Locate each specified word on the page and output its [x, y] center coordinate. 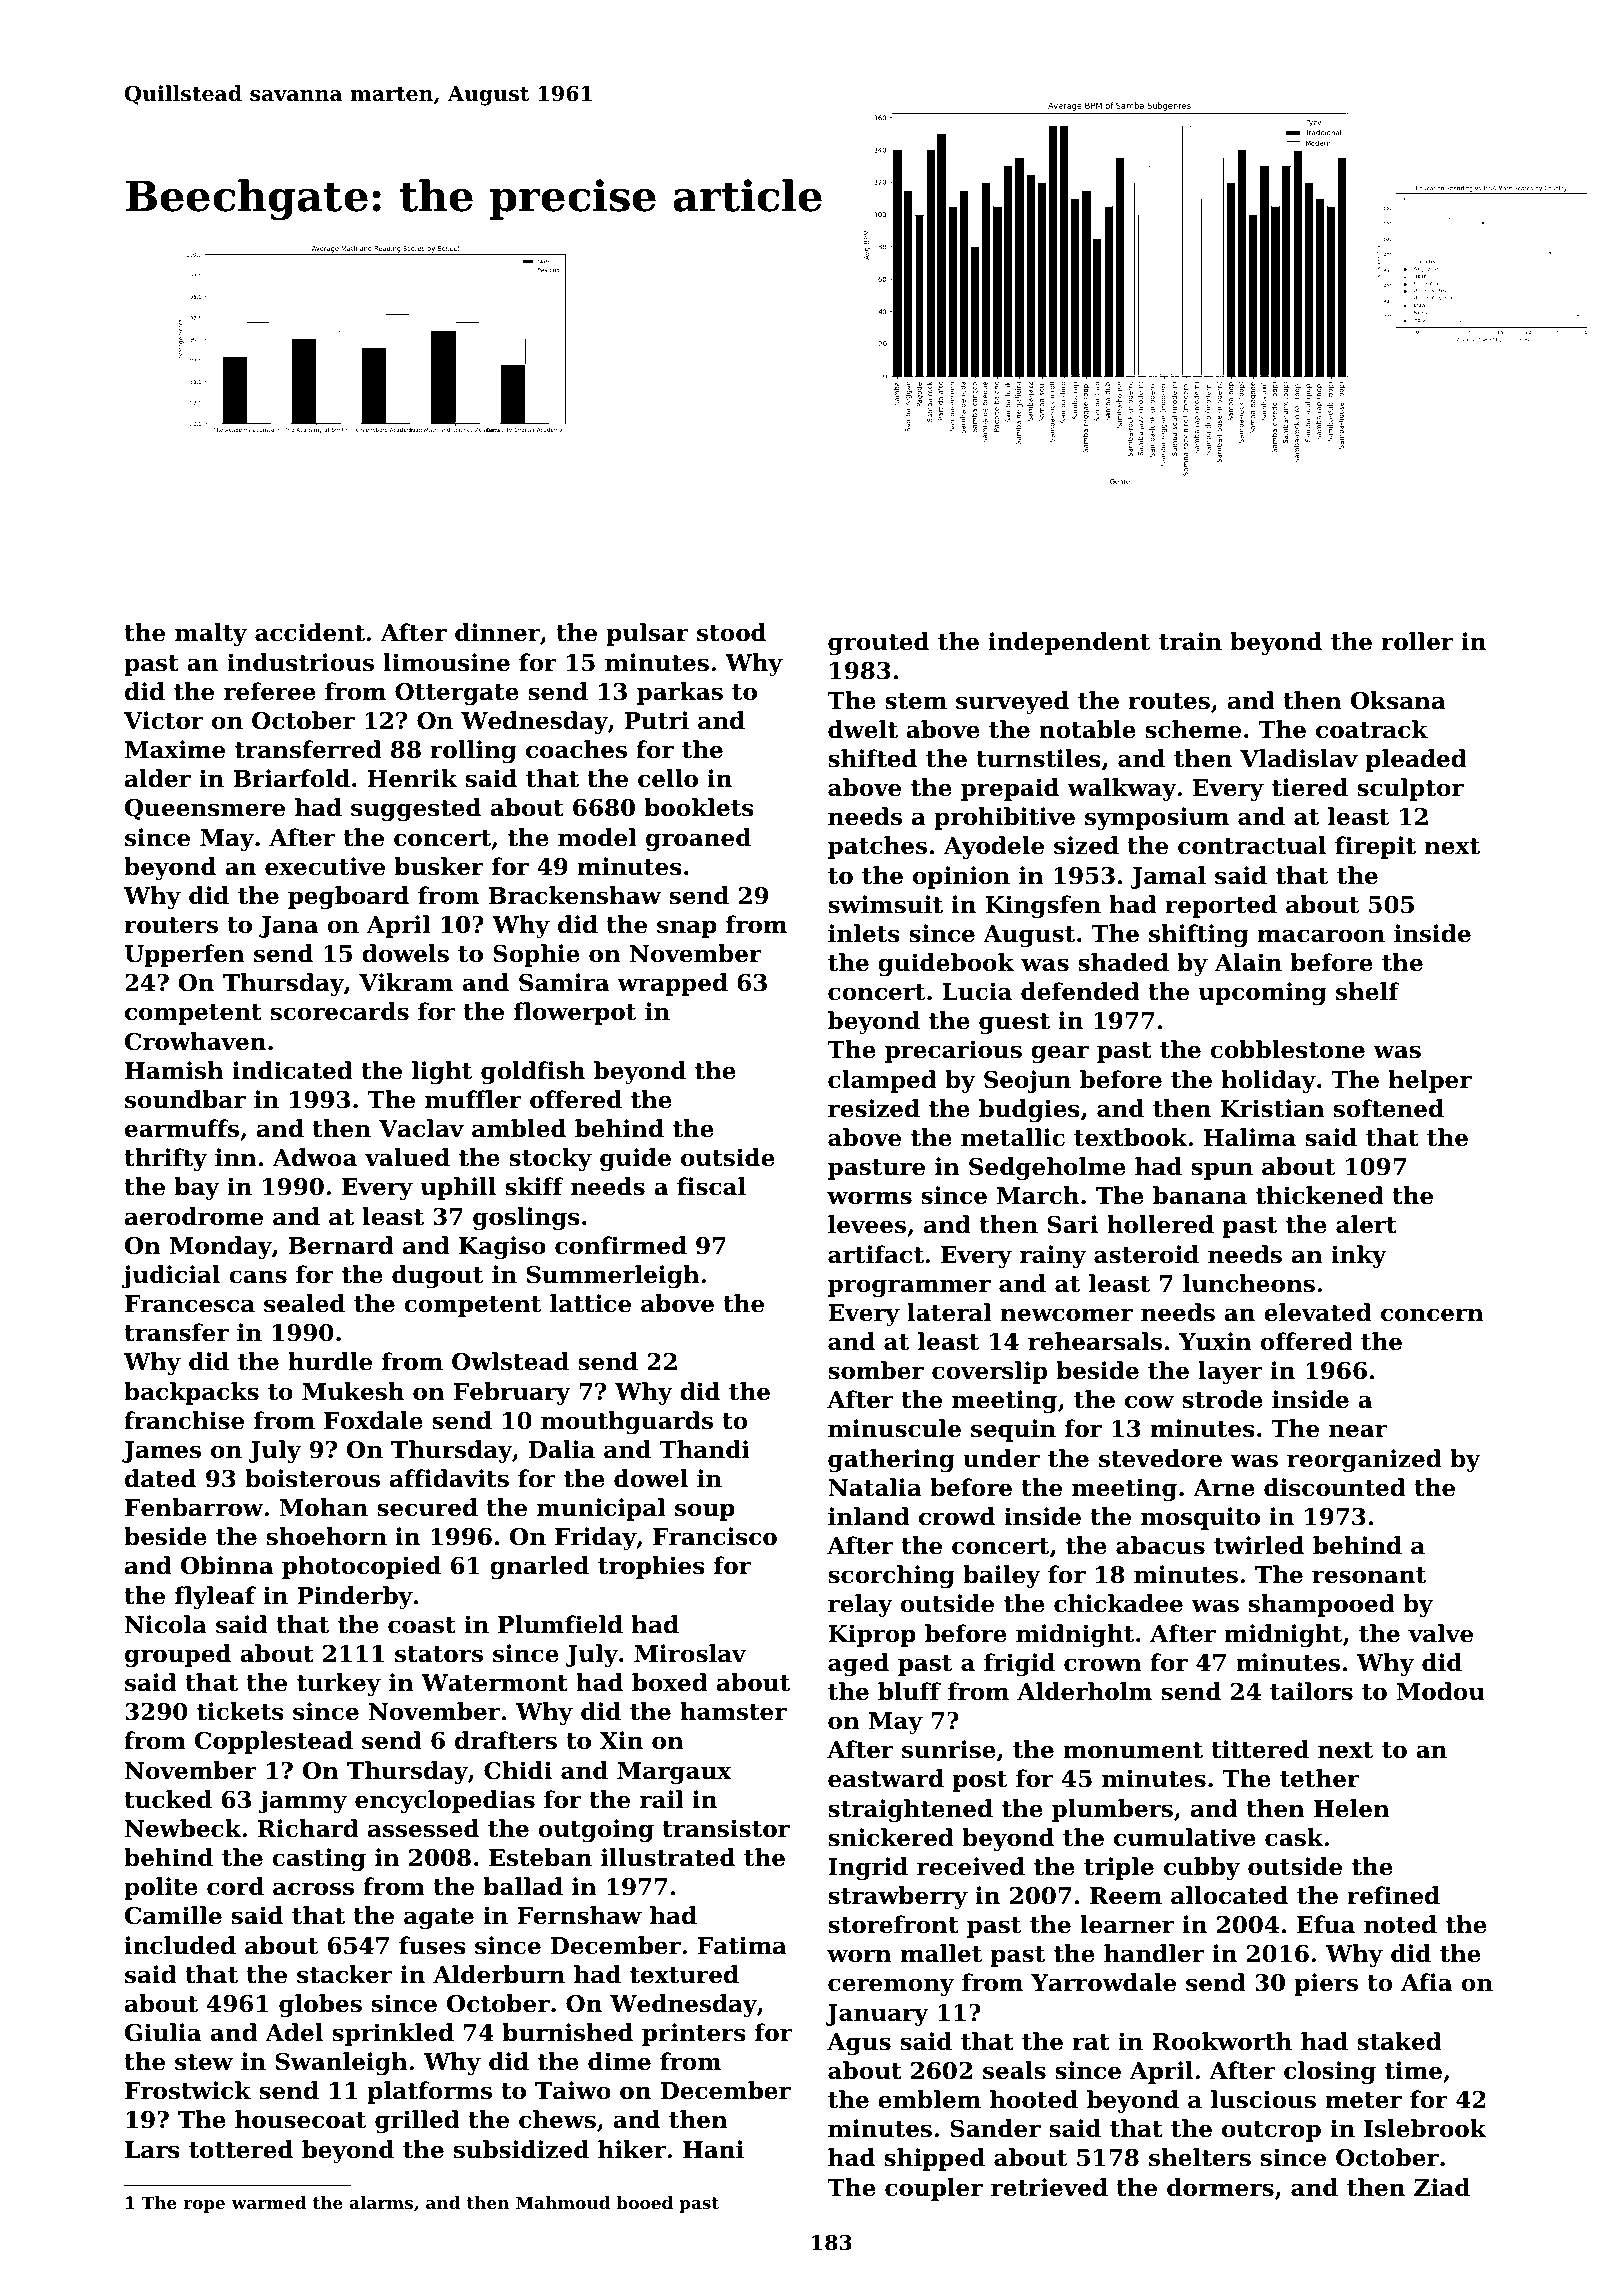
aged [858, 1664]
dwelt [863, 729]
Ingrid [868, 1868]
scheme [1193, 729]
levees [867, 1224]
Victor [163, 720]
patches [877, 847]
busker [439, 866]
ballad [523, 1886]
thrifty [165, 1159]
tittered [1260, 1749]
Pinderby [355, 1597]
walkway [1122, 789]
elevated [1318, 1312]
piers [1326, 1984]
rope [204, 2206]
